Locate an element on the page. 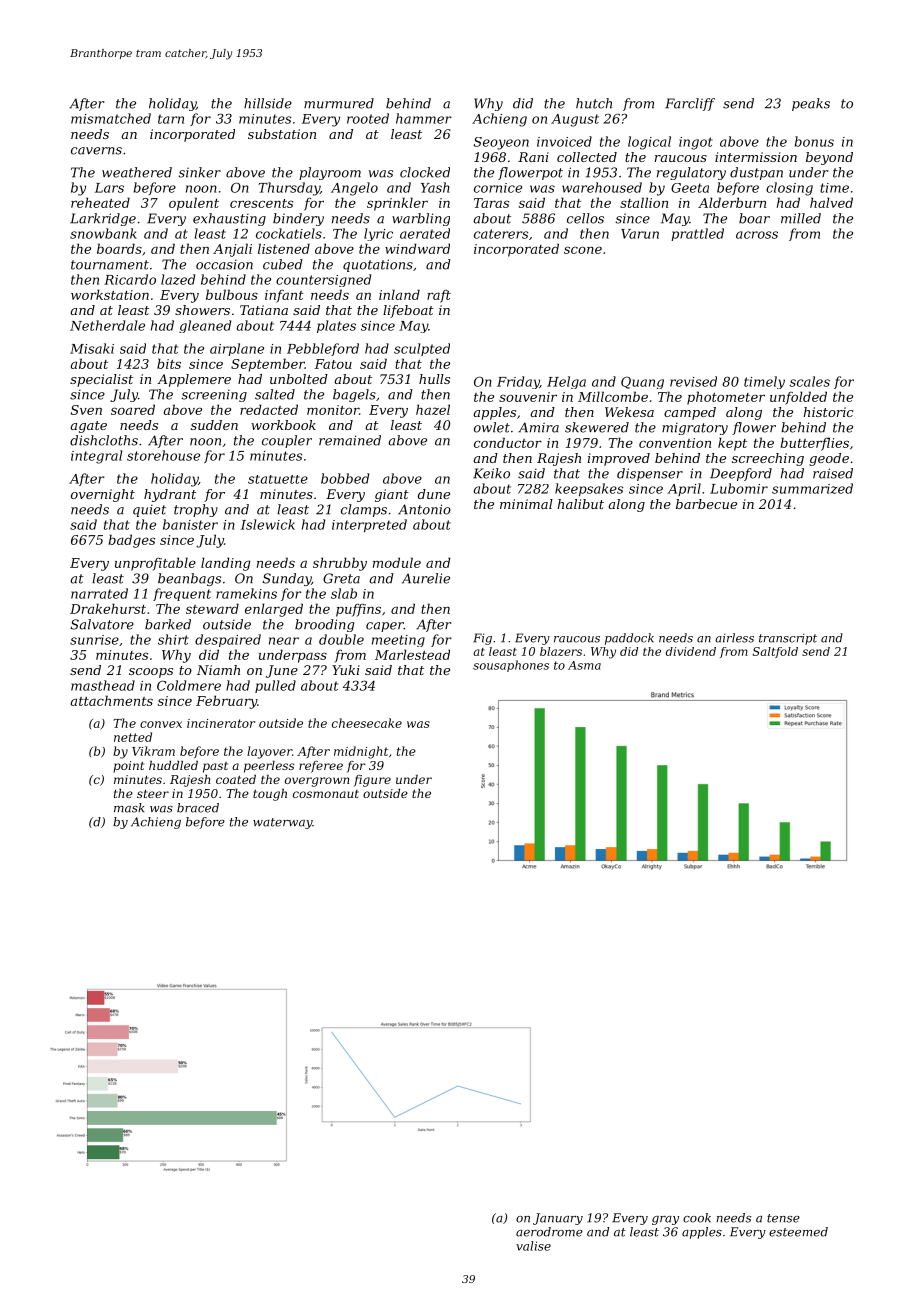 This document has width=924, height=1308. mismatched is located at coordinates (111, 118).
